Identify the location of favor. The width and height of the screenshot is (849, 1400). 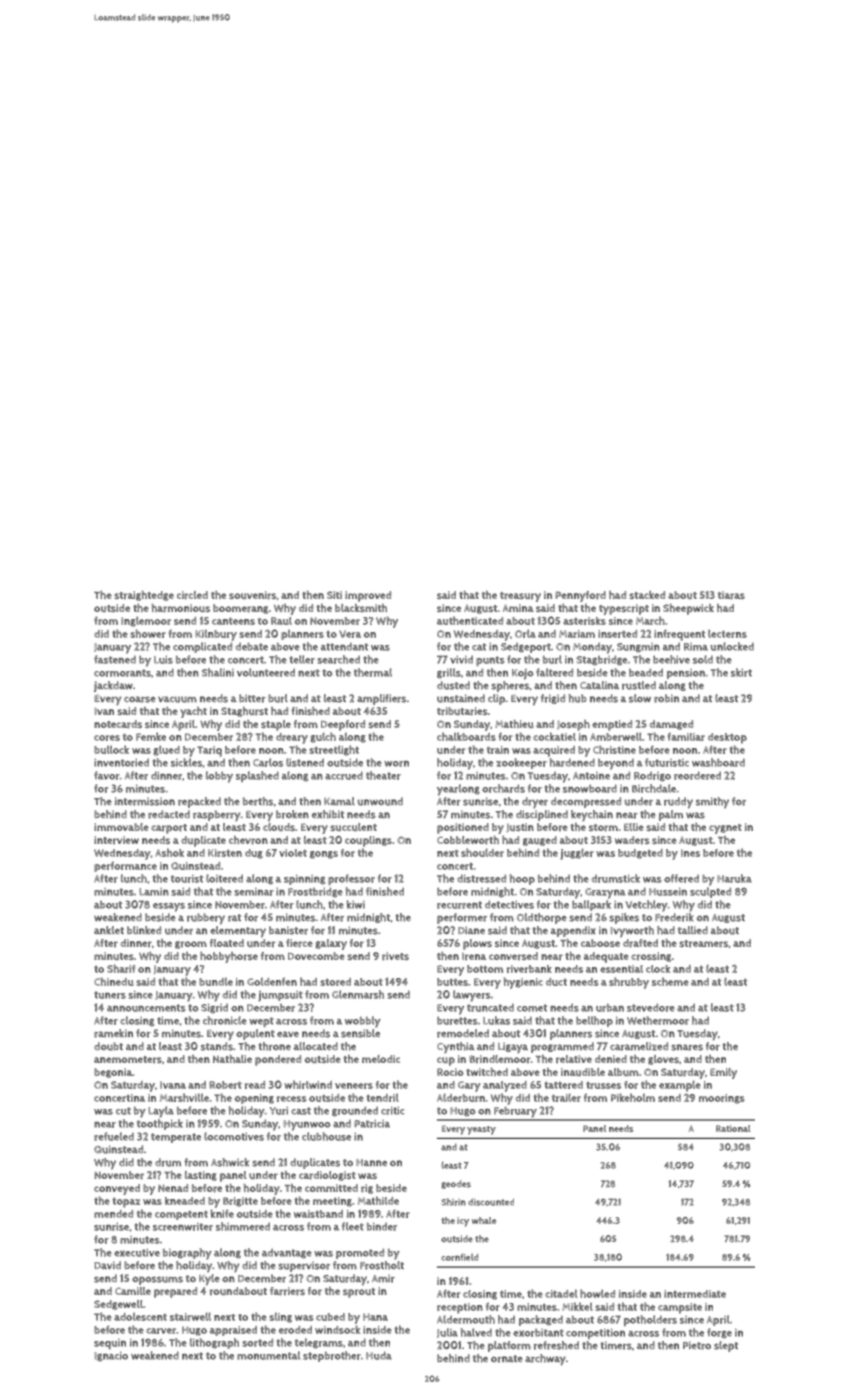
(107, 775).
